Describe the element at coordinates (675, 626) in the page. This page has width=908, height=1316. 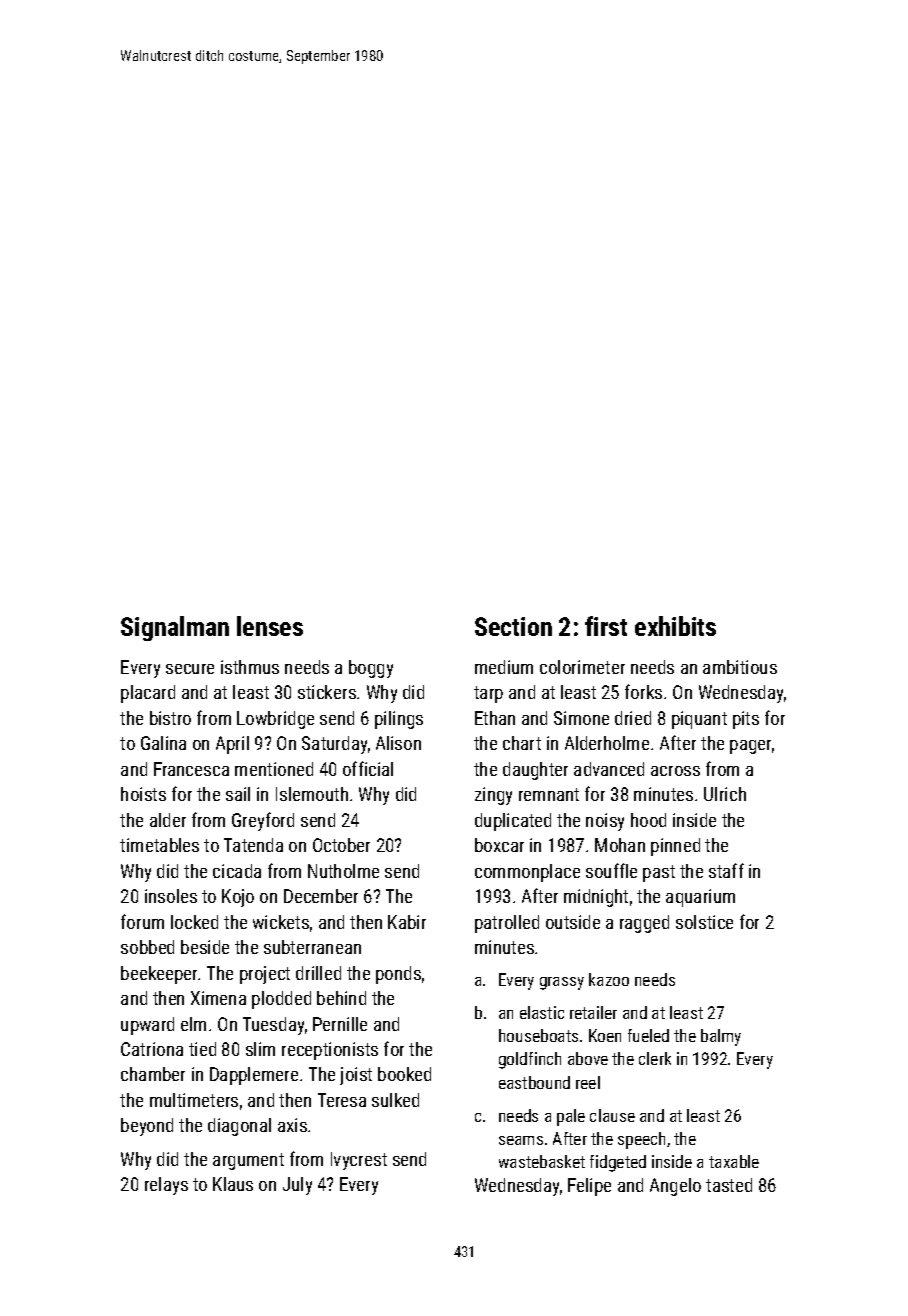
I see `exhibits` at that location.
